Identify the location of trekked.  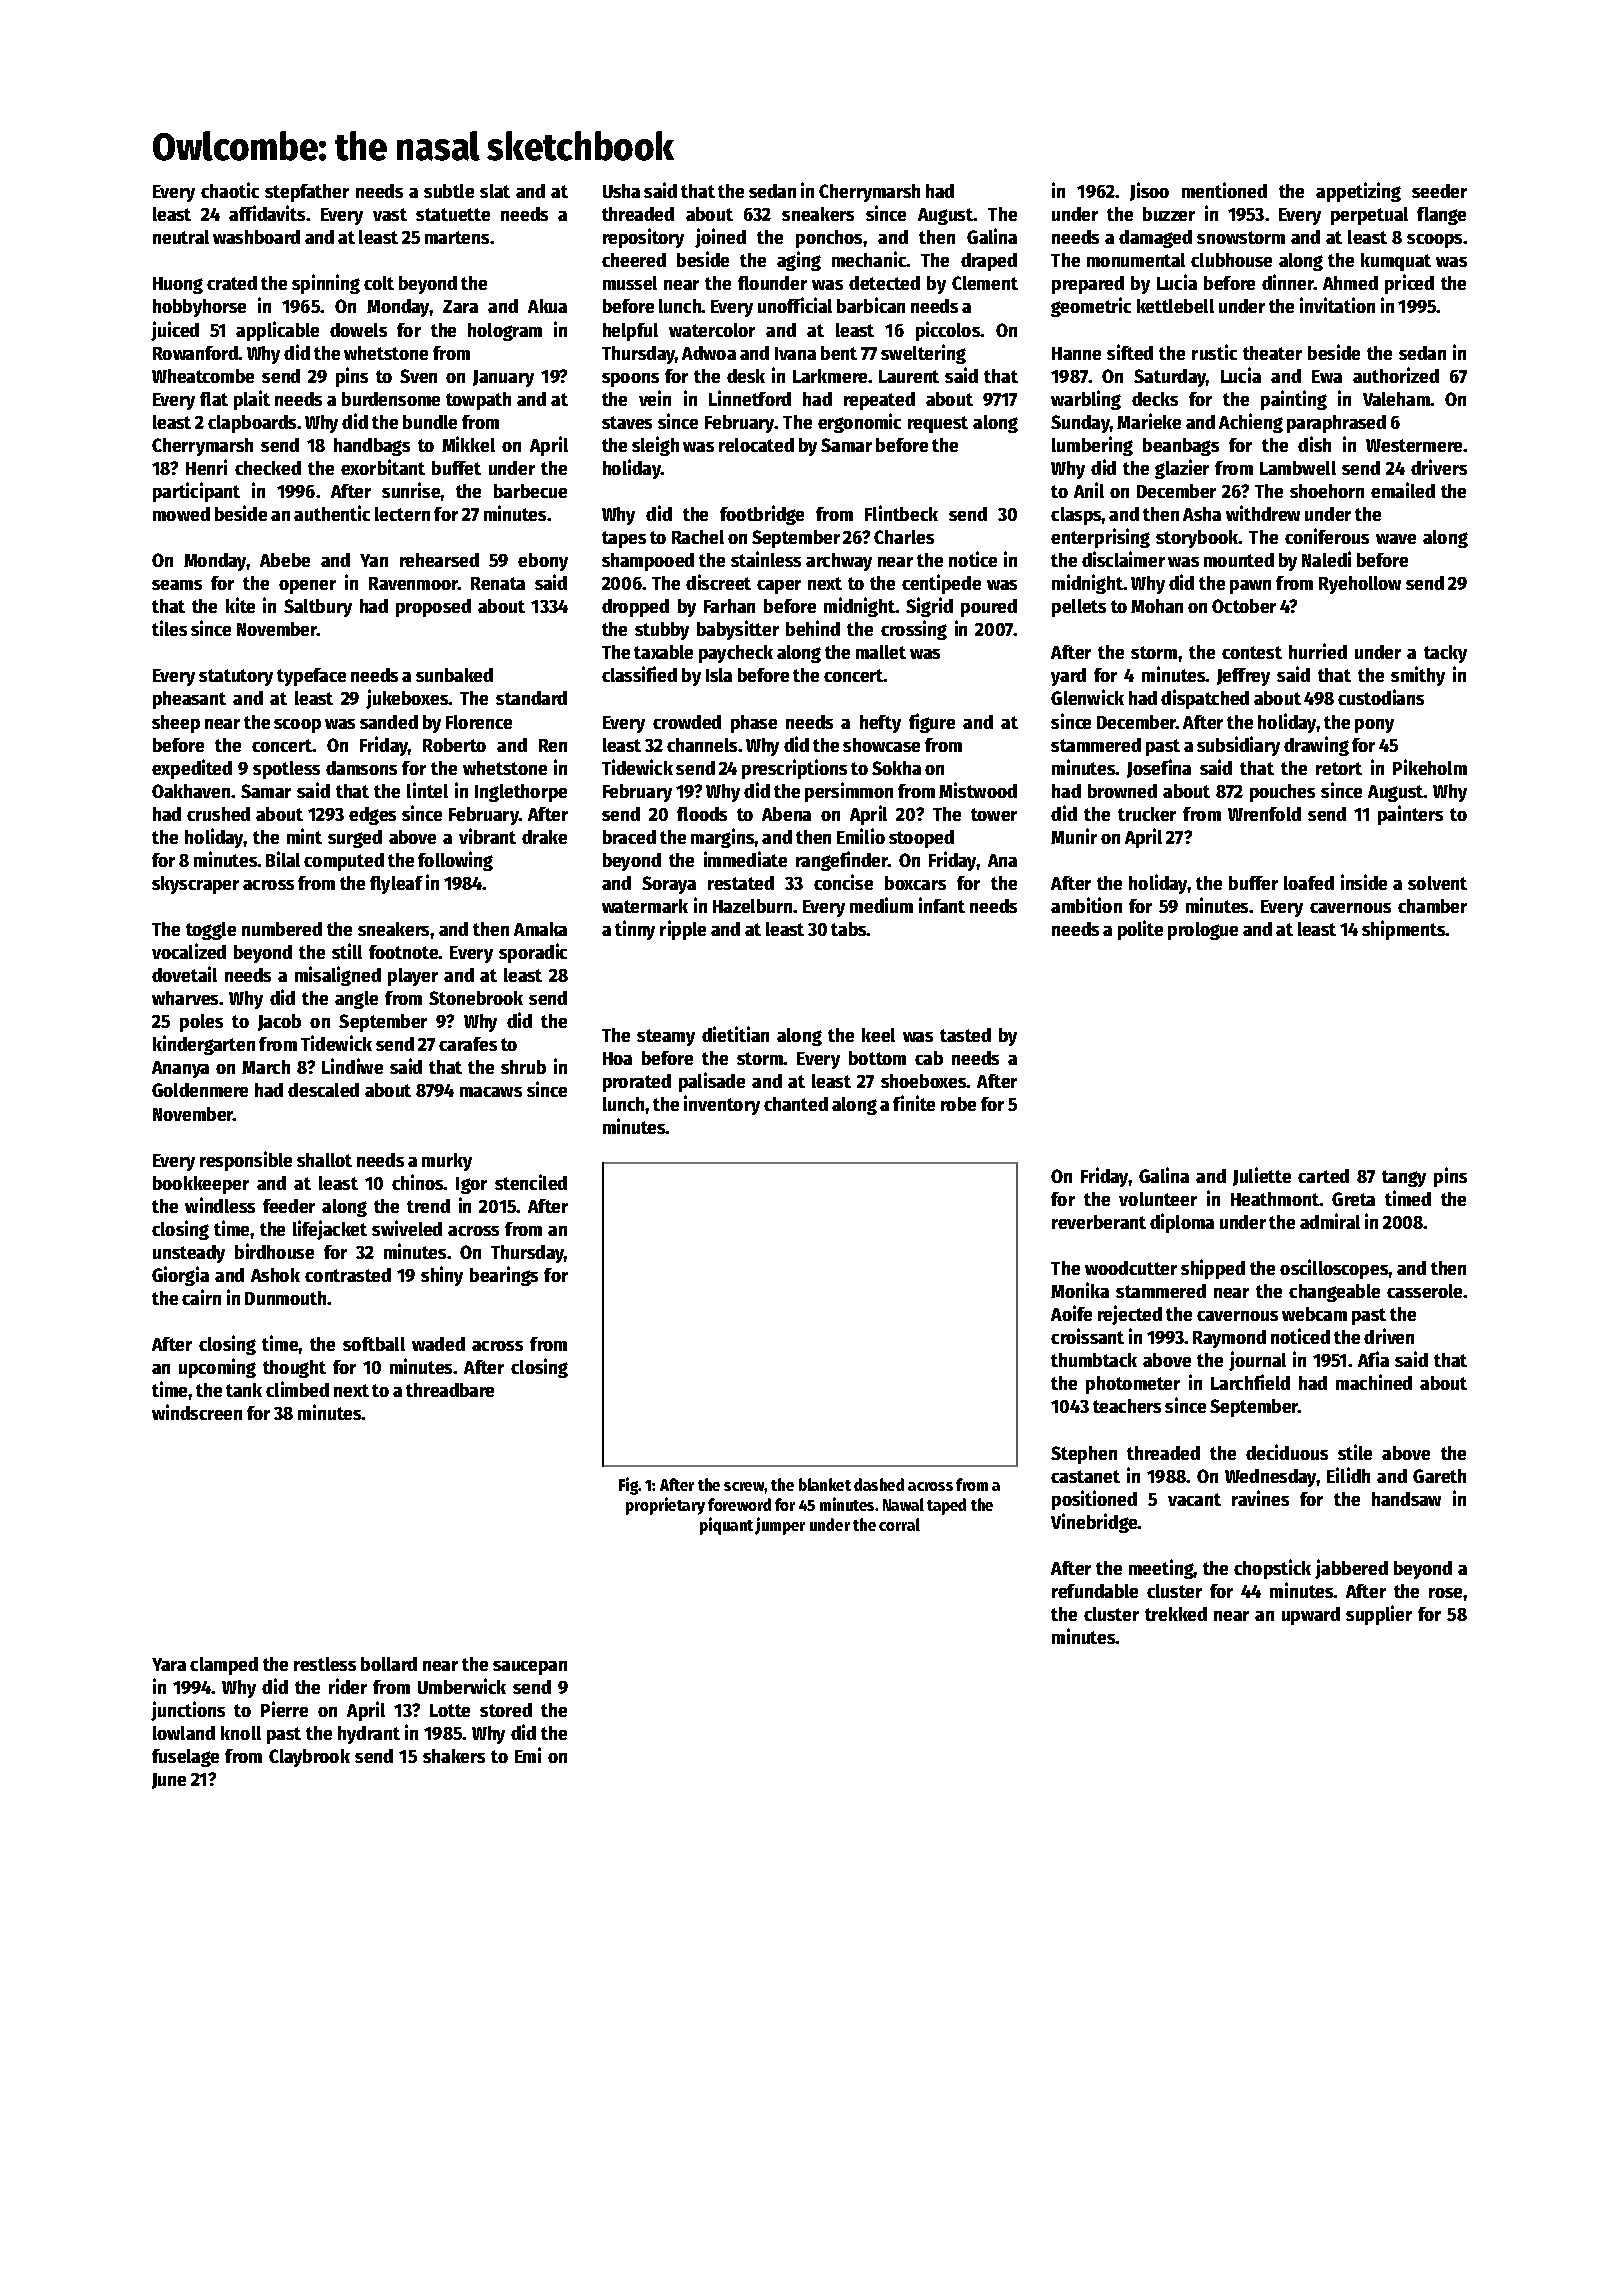
(1176, 1614).
